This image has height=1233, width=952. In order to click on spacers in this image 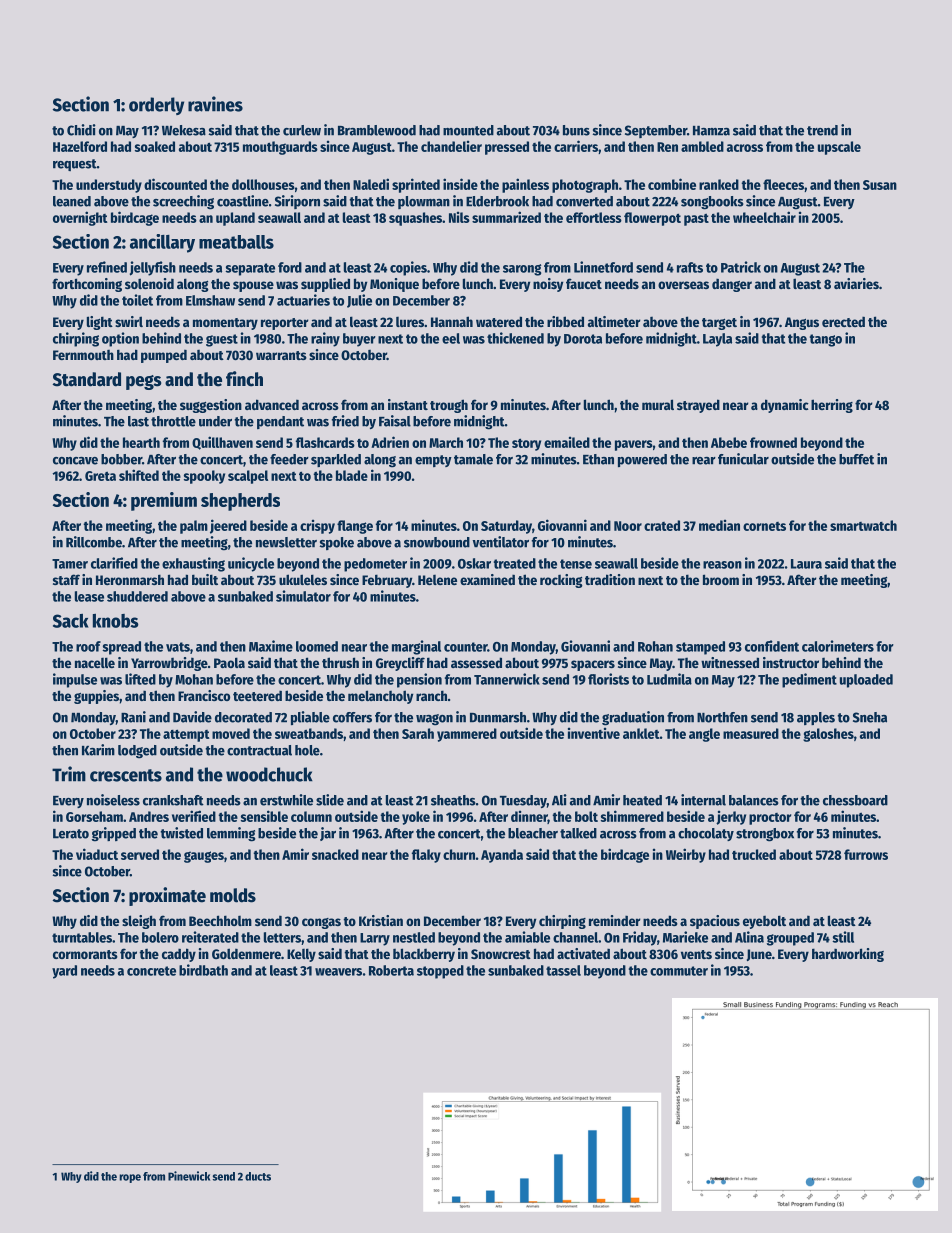, I will do `click(593, 665)`.
